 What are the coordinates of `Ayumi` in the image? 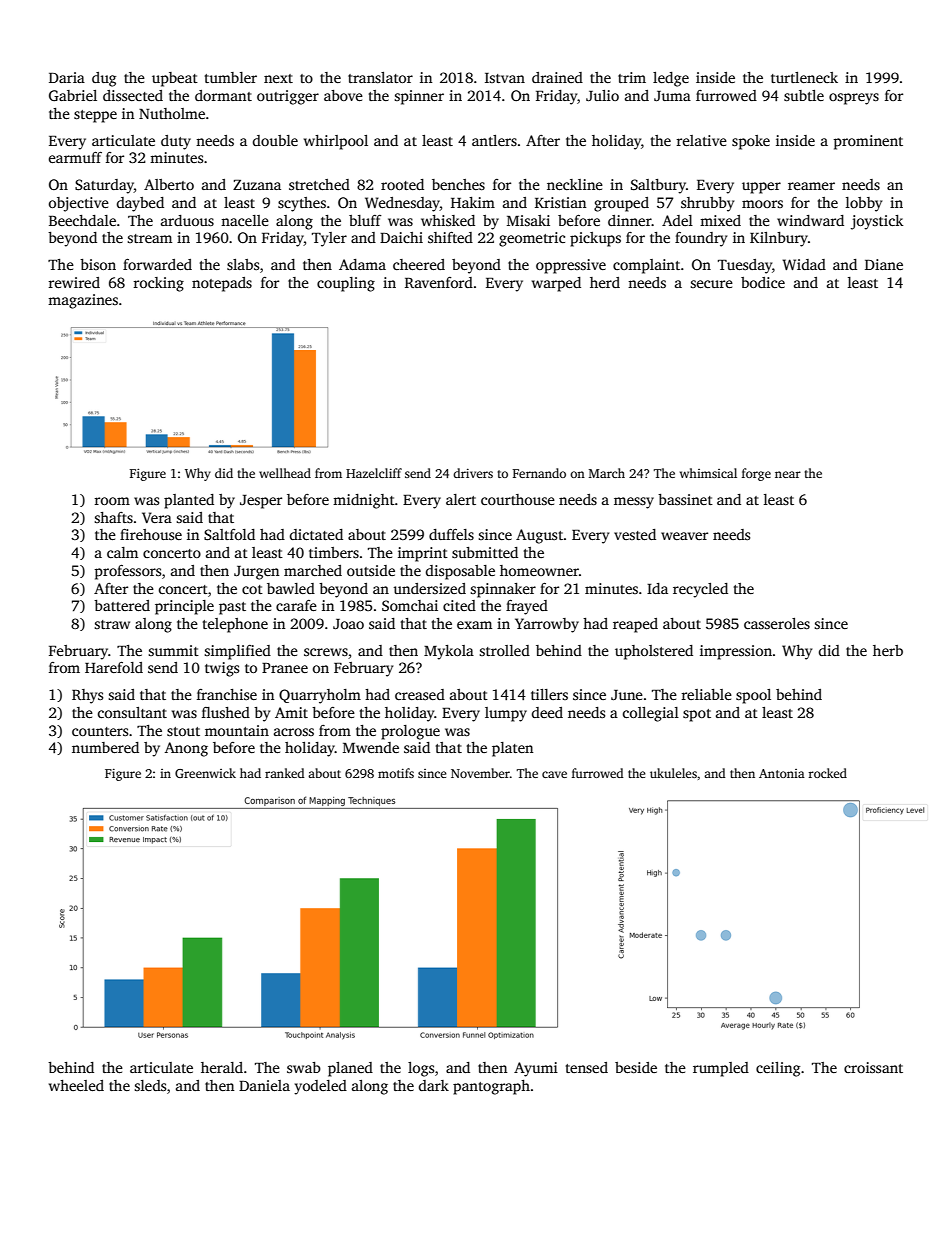 It's located at (536, 1069).
